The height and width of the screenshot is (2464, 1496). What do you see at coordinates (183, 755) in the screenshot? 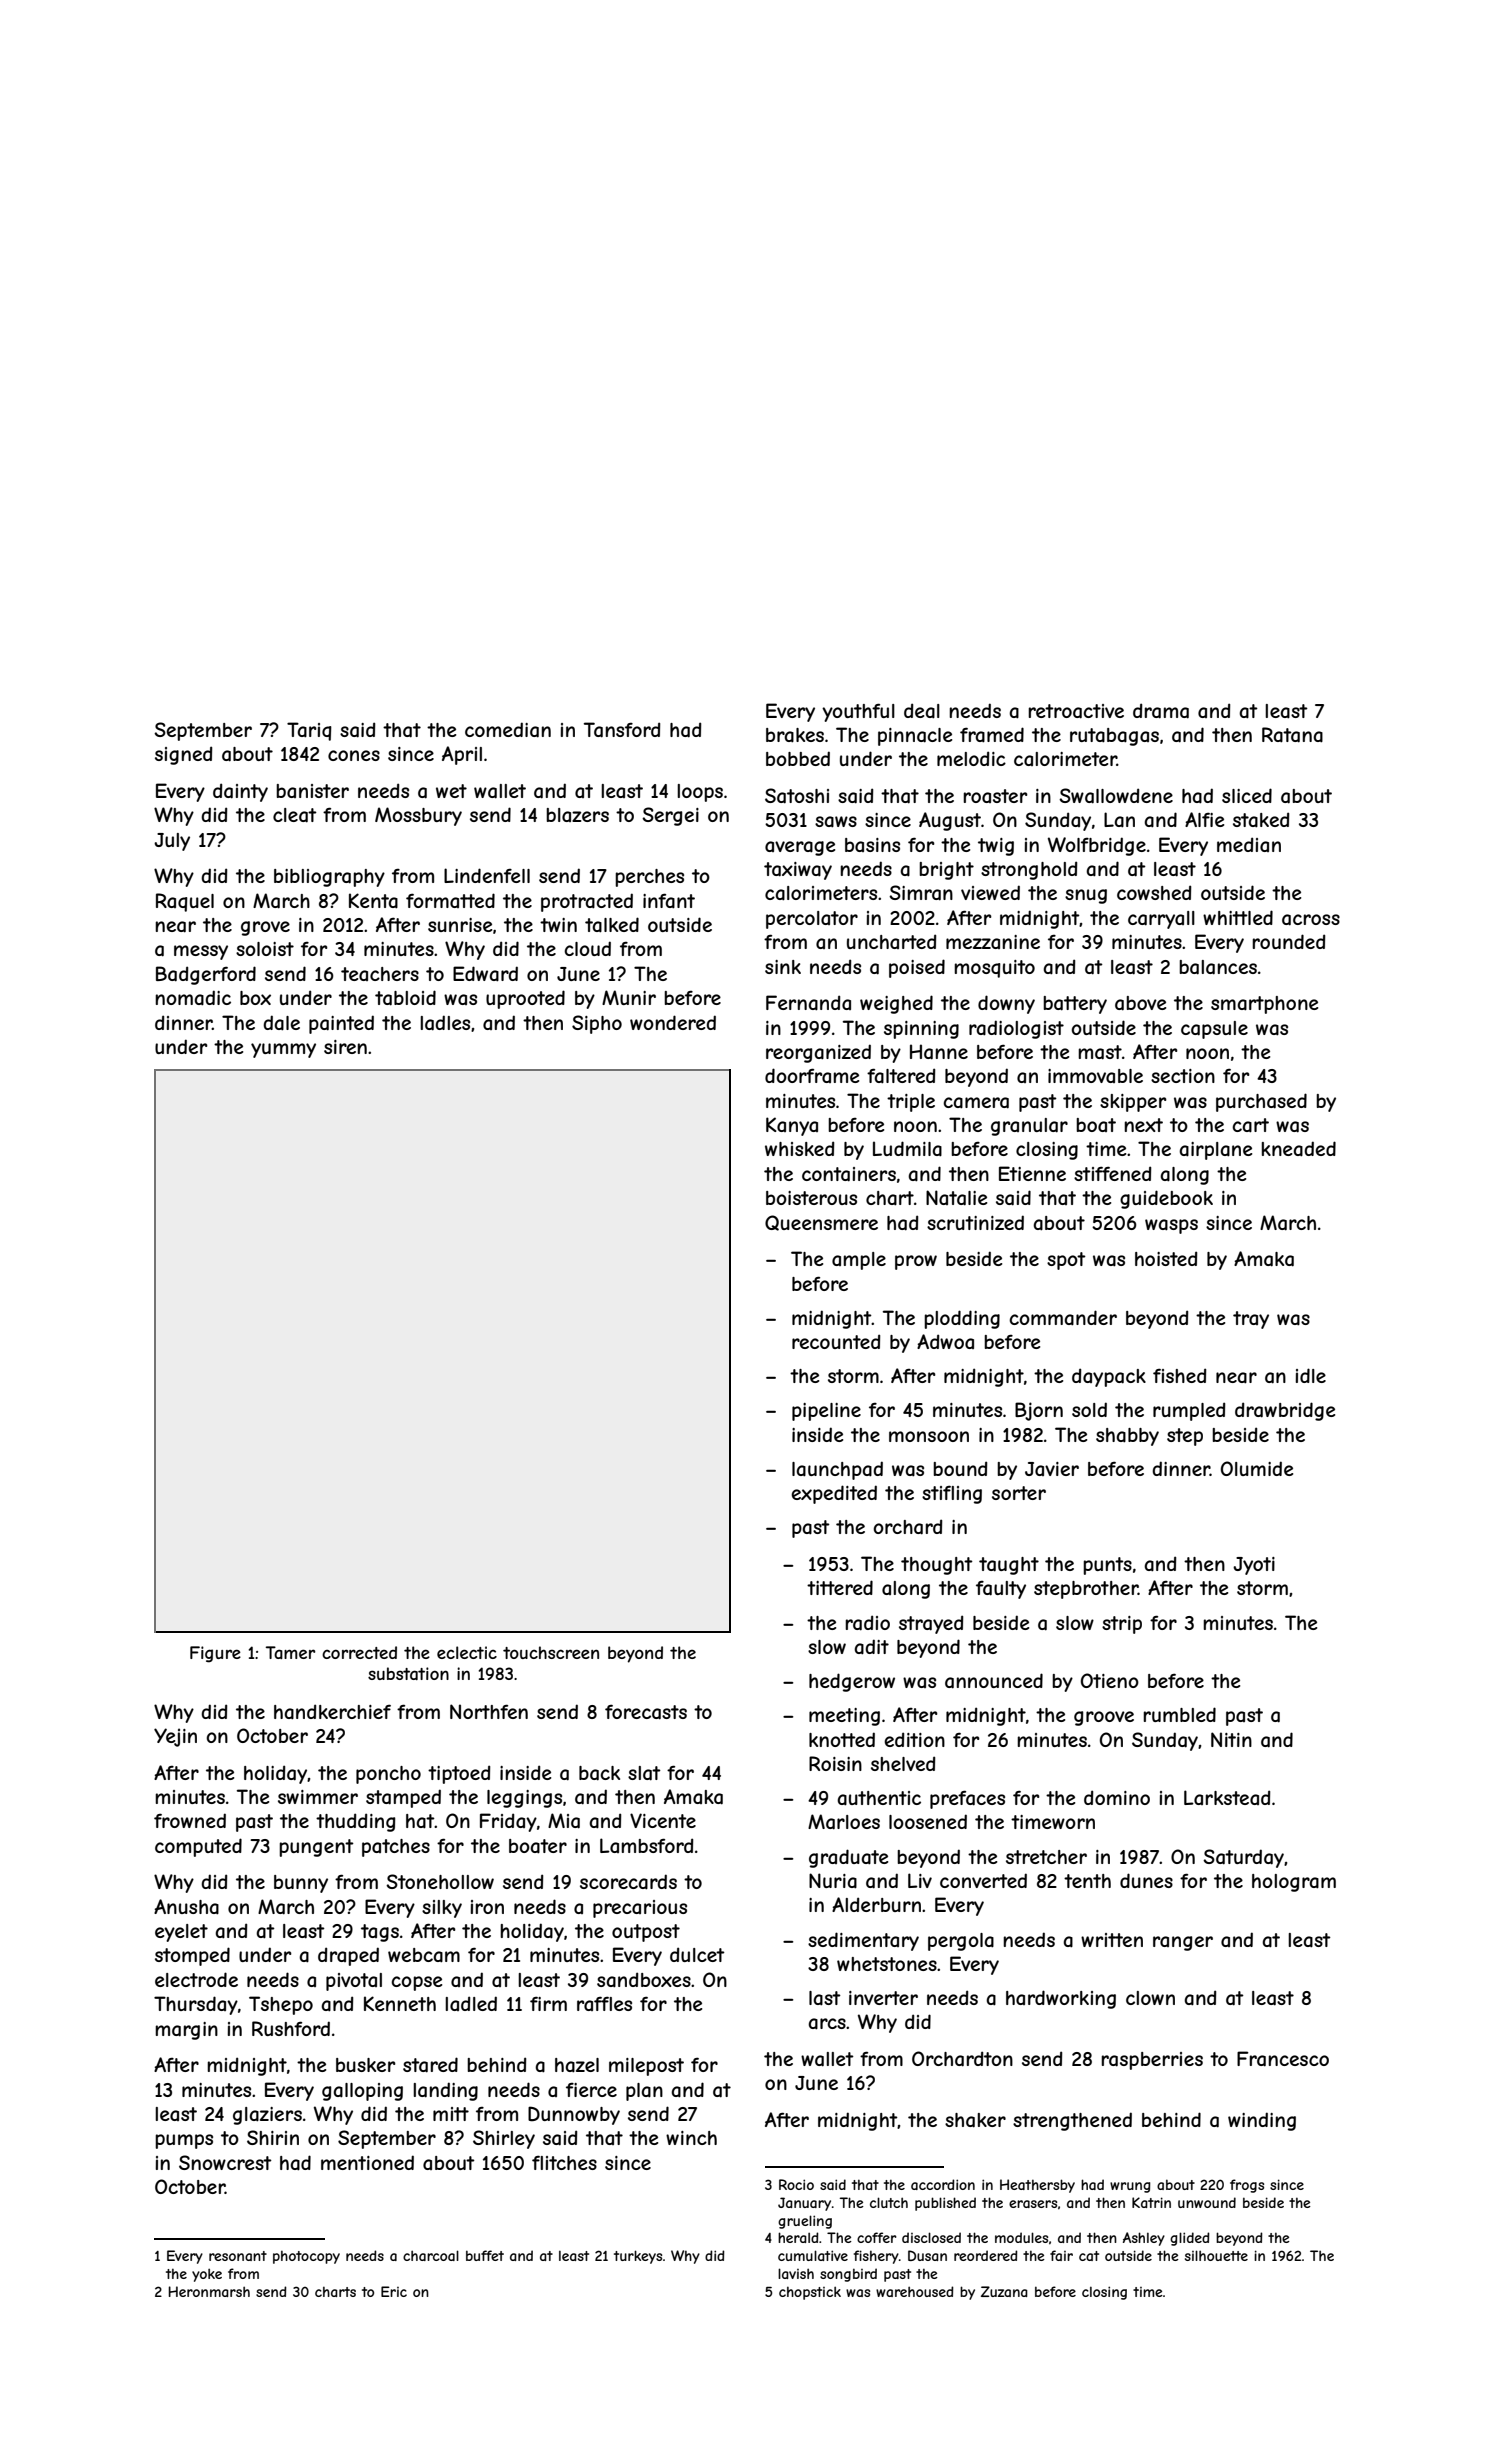
I see `signed` at bounding box center [183, 755].
